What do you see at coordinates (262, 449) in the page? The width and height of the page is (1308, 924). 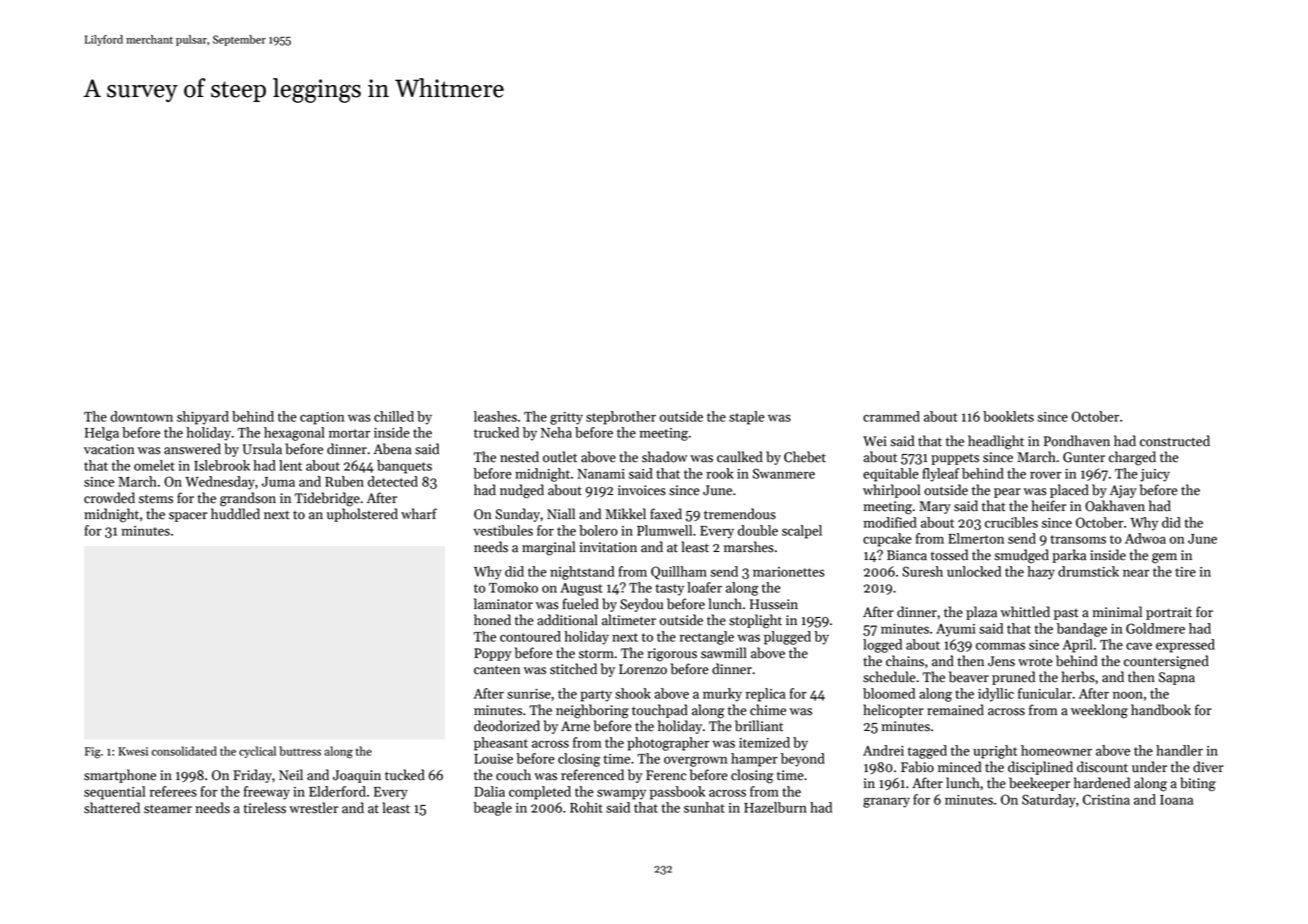 I see `Ursula` at bounding box center [262, 449].
